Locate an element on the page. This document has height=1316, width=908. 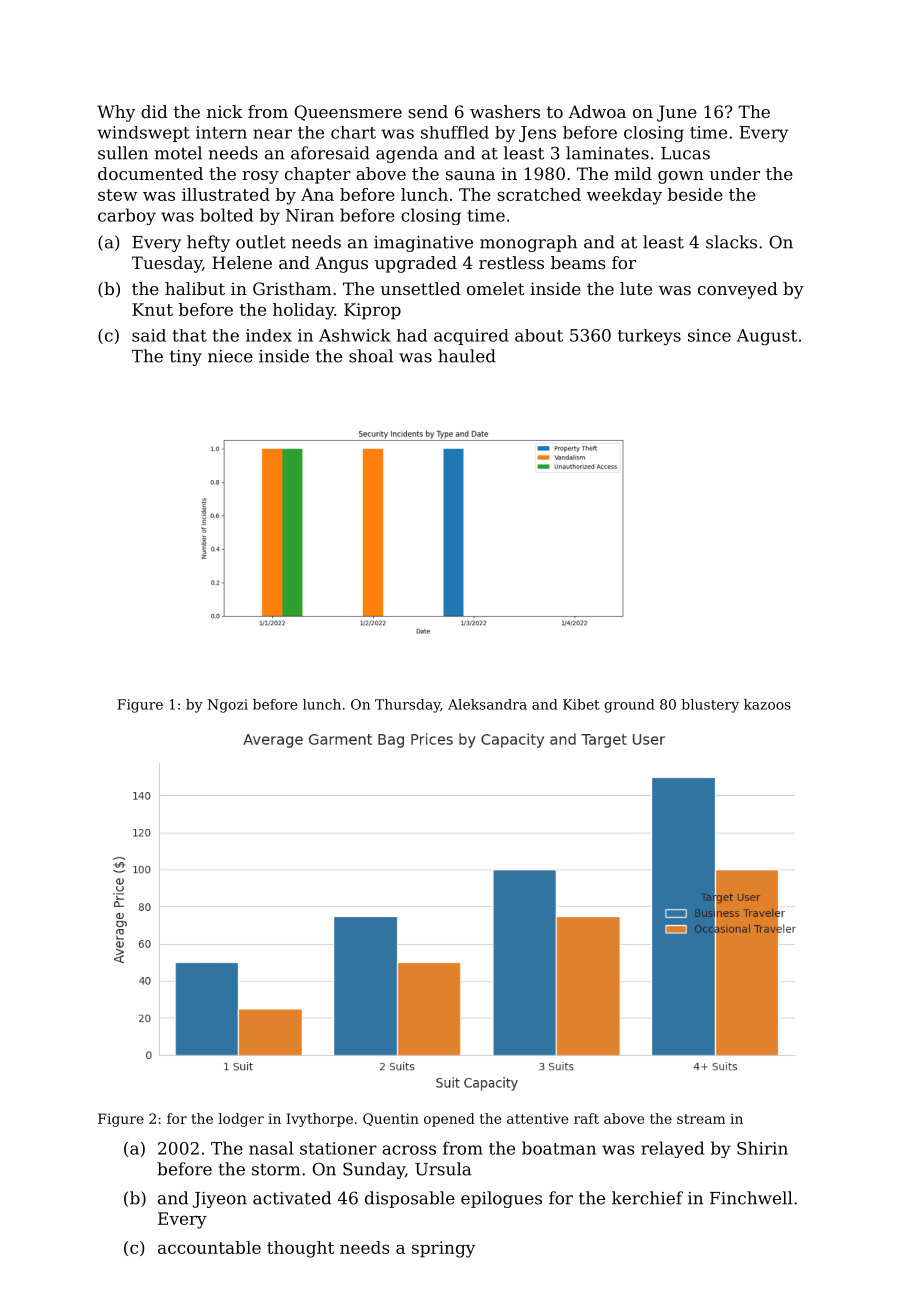
accountable is located at coordinates (209, 1247).
